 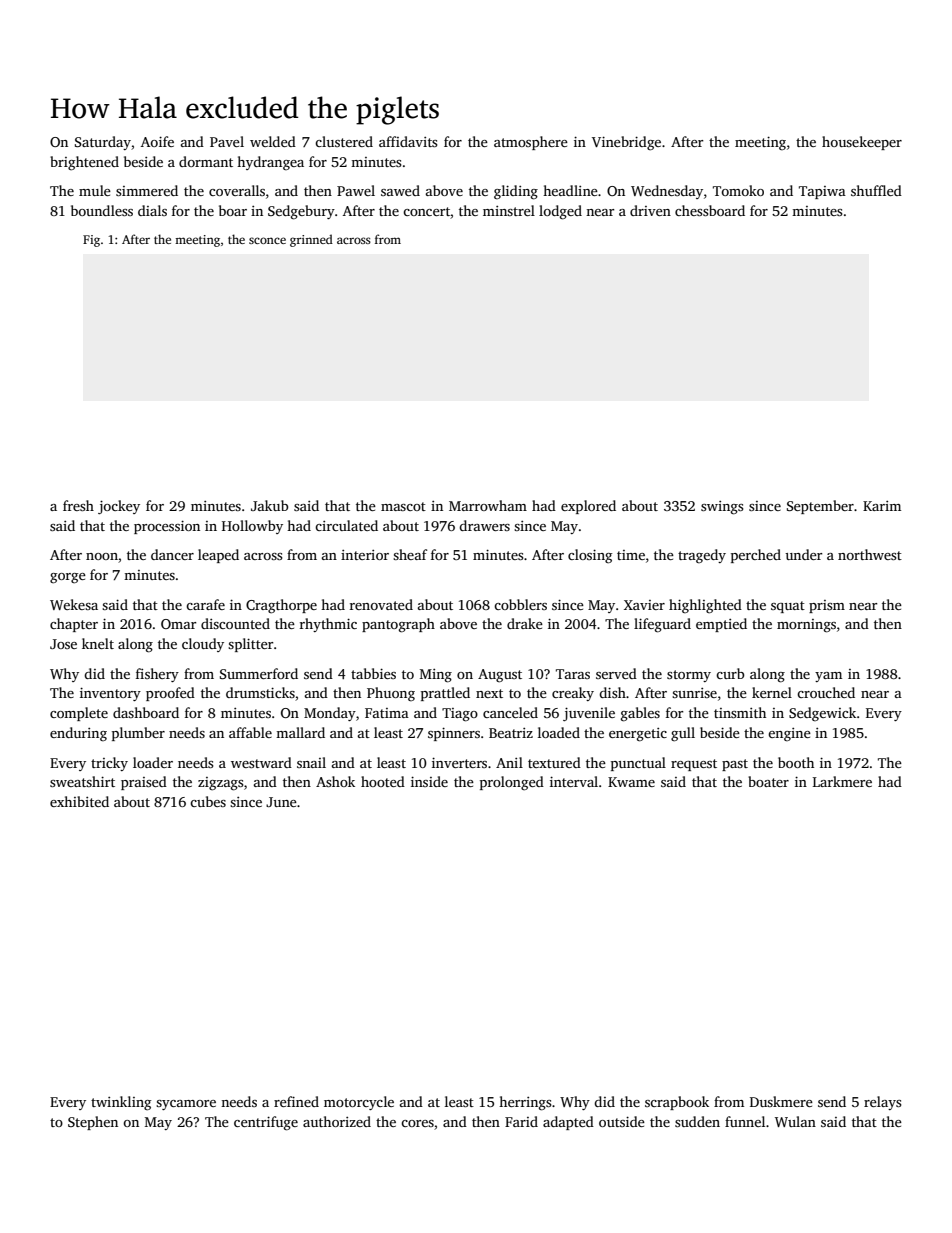 I want to click on coveralls, so click(x=237, y=190).
